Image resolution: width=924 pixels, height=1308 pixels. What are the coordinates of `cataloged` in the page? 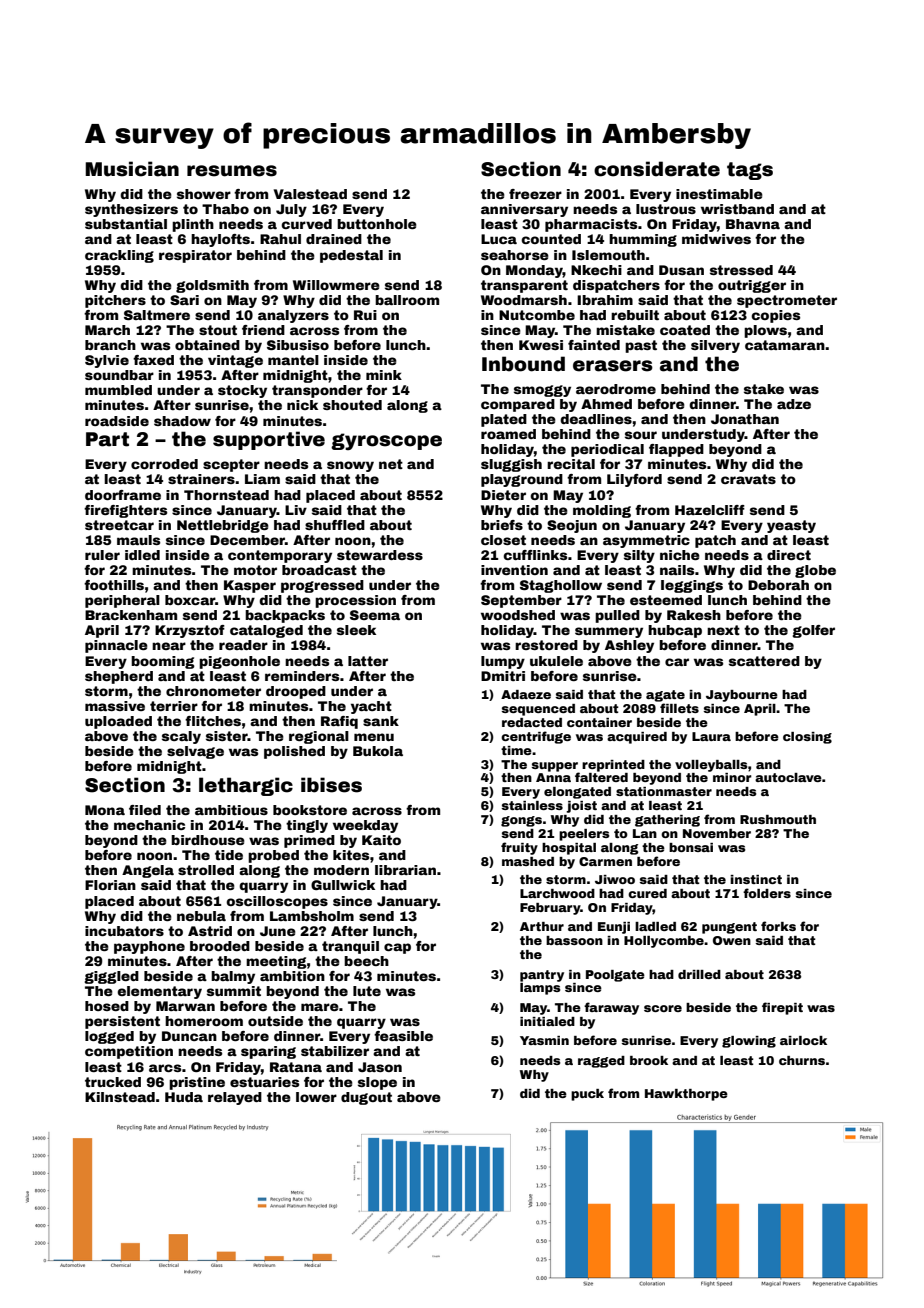 It's located at (266, 631).
